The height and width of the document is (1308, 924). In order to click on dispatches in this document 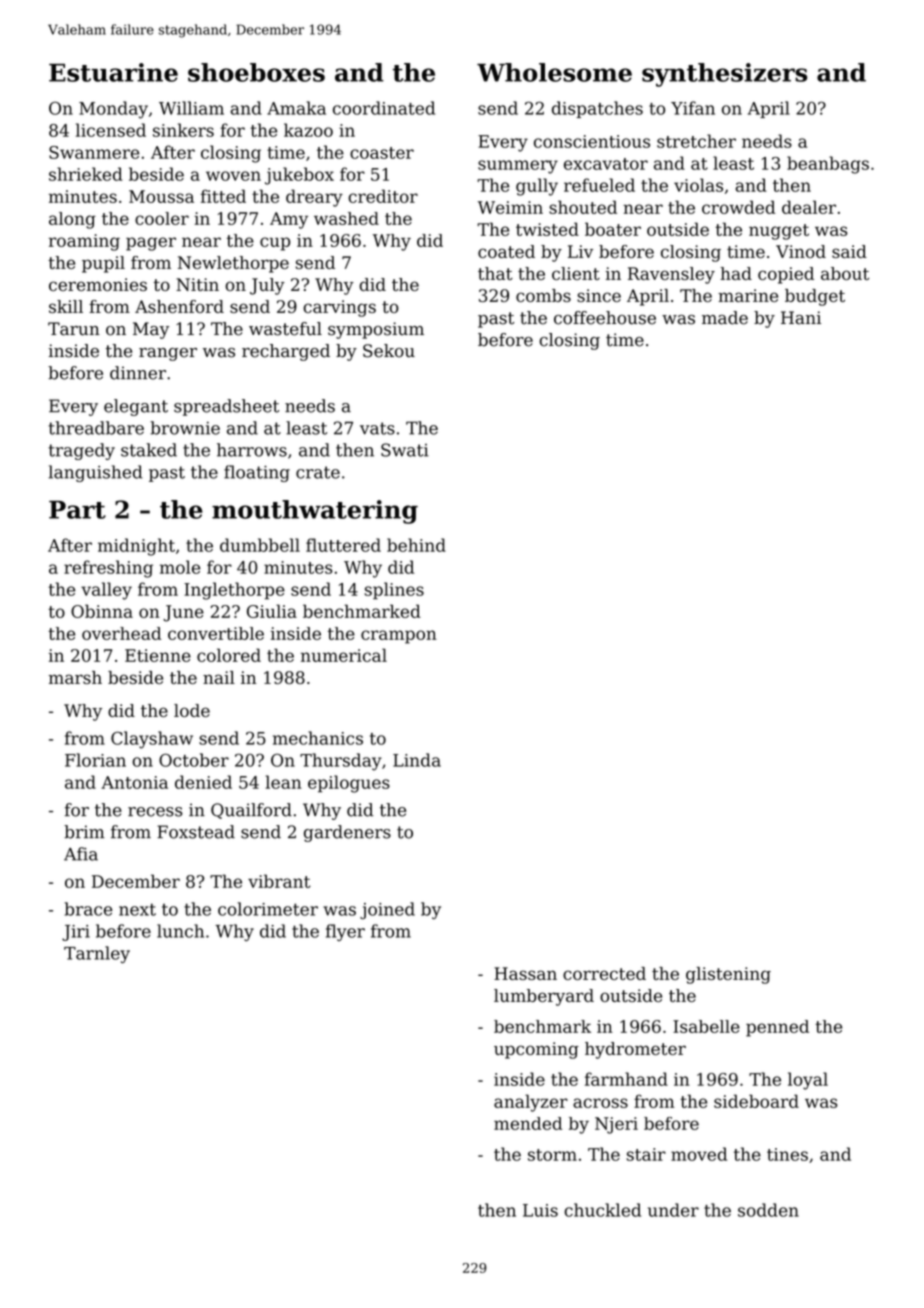, I will do `click(597, 109)`.
